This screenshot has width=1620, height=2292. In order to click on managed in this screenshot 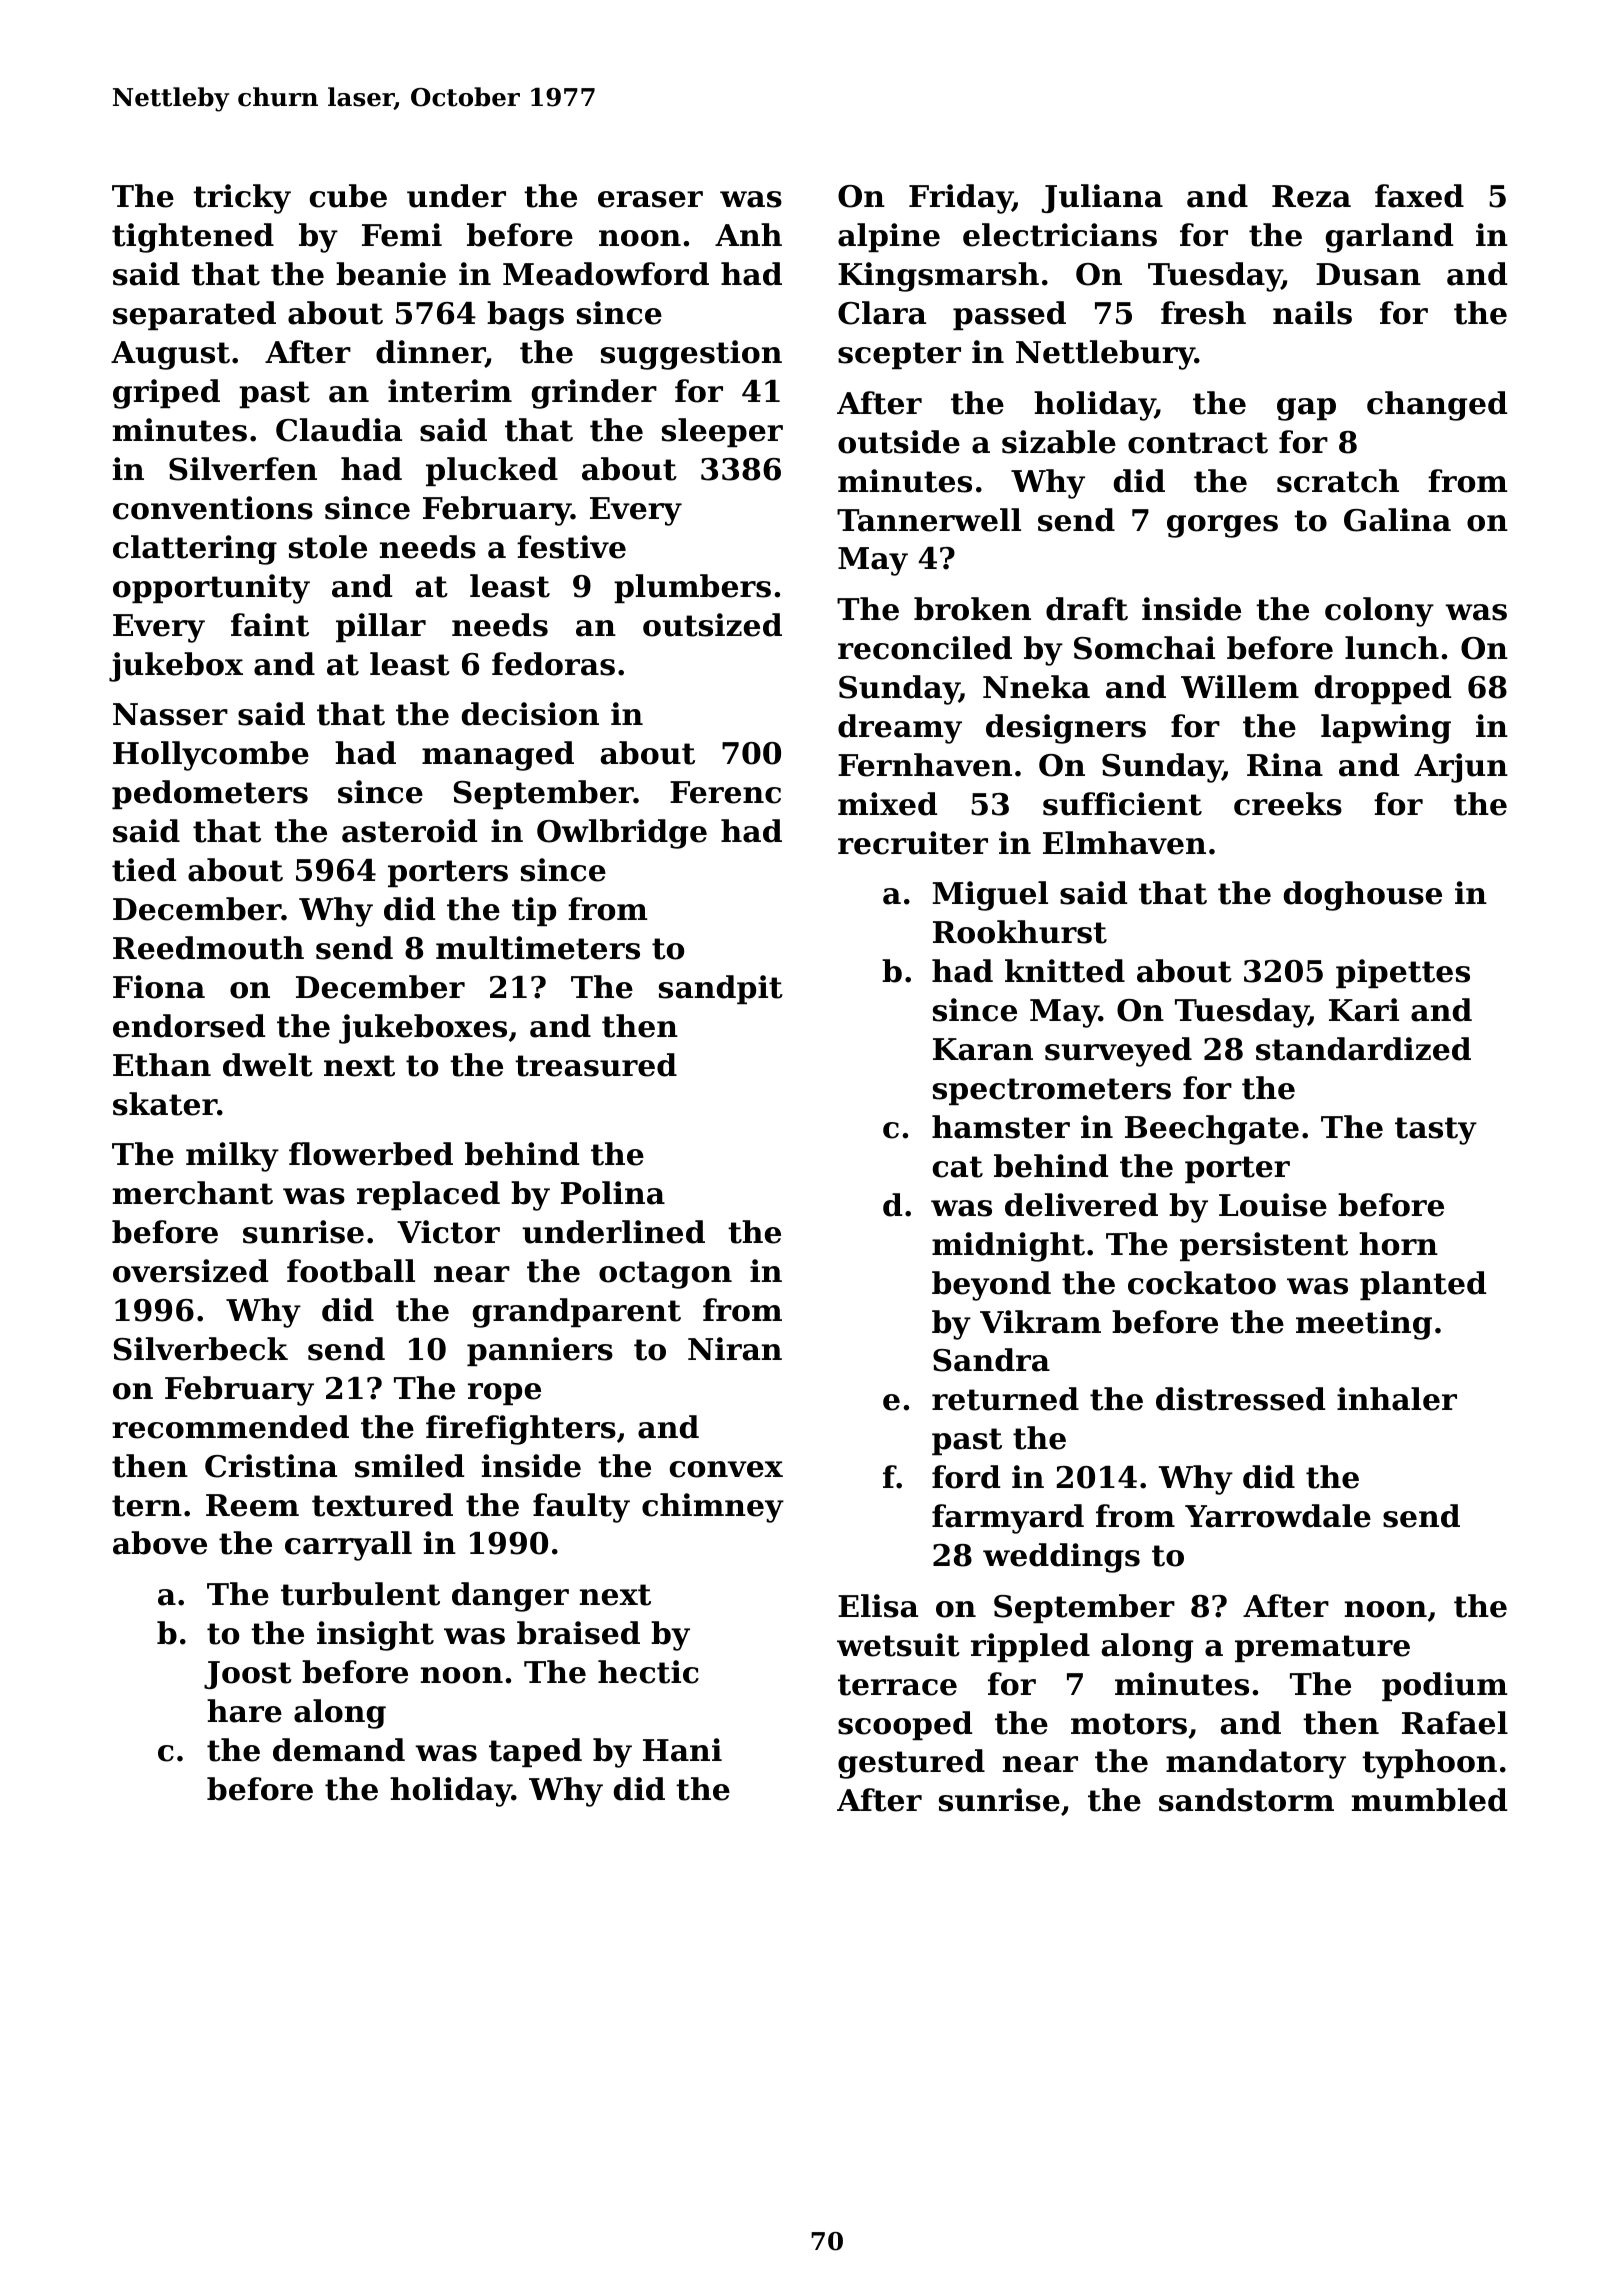, I will do `click(498, 756)`.
